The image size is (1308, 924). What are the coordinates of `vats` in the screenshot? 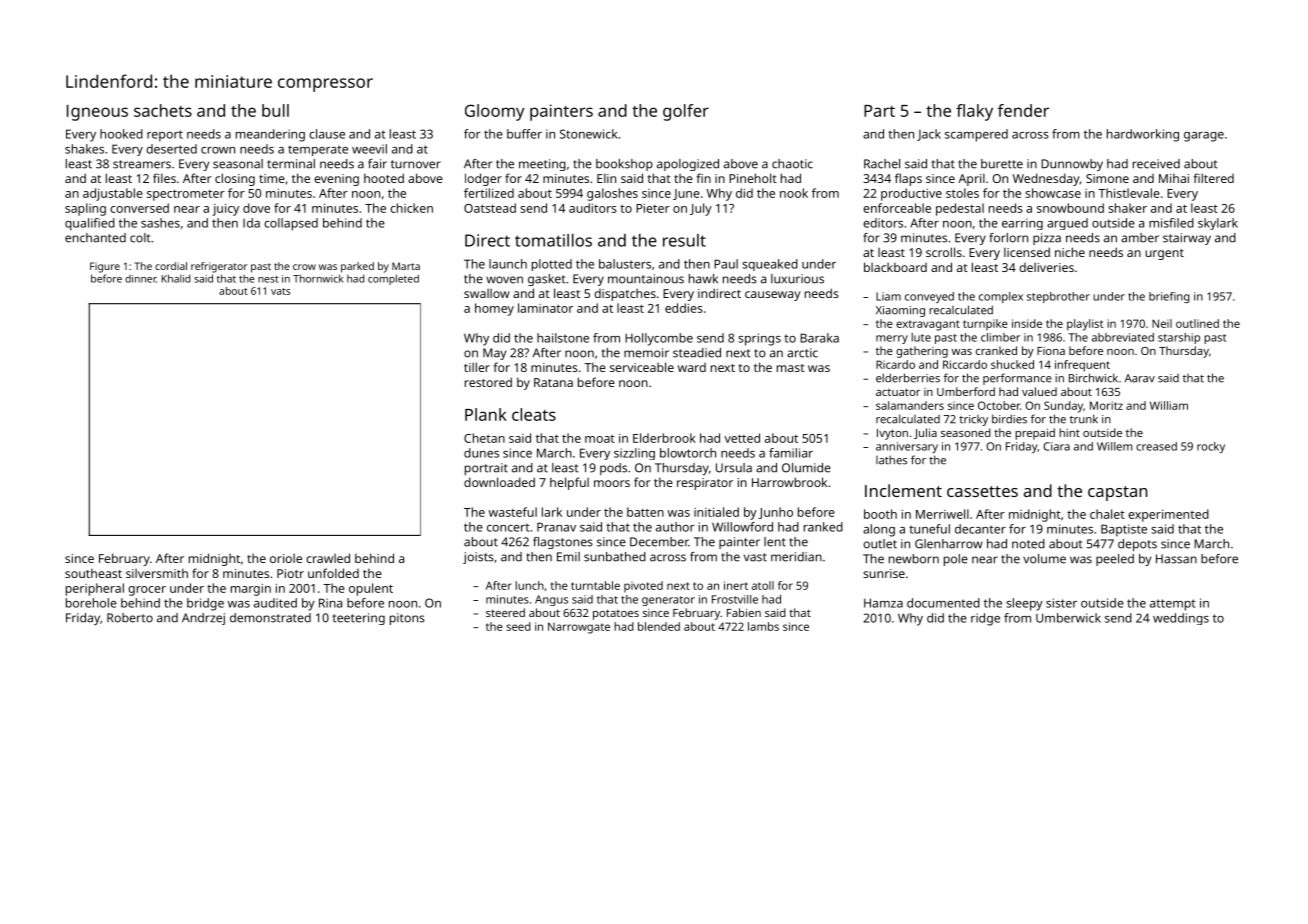 It's located at (280, 291).
